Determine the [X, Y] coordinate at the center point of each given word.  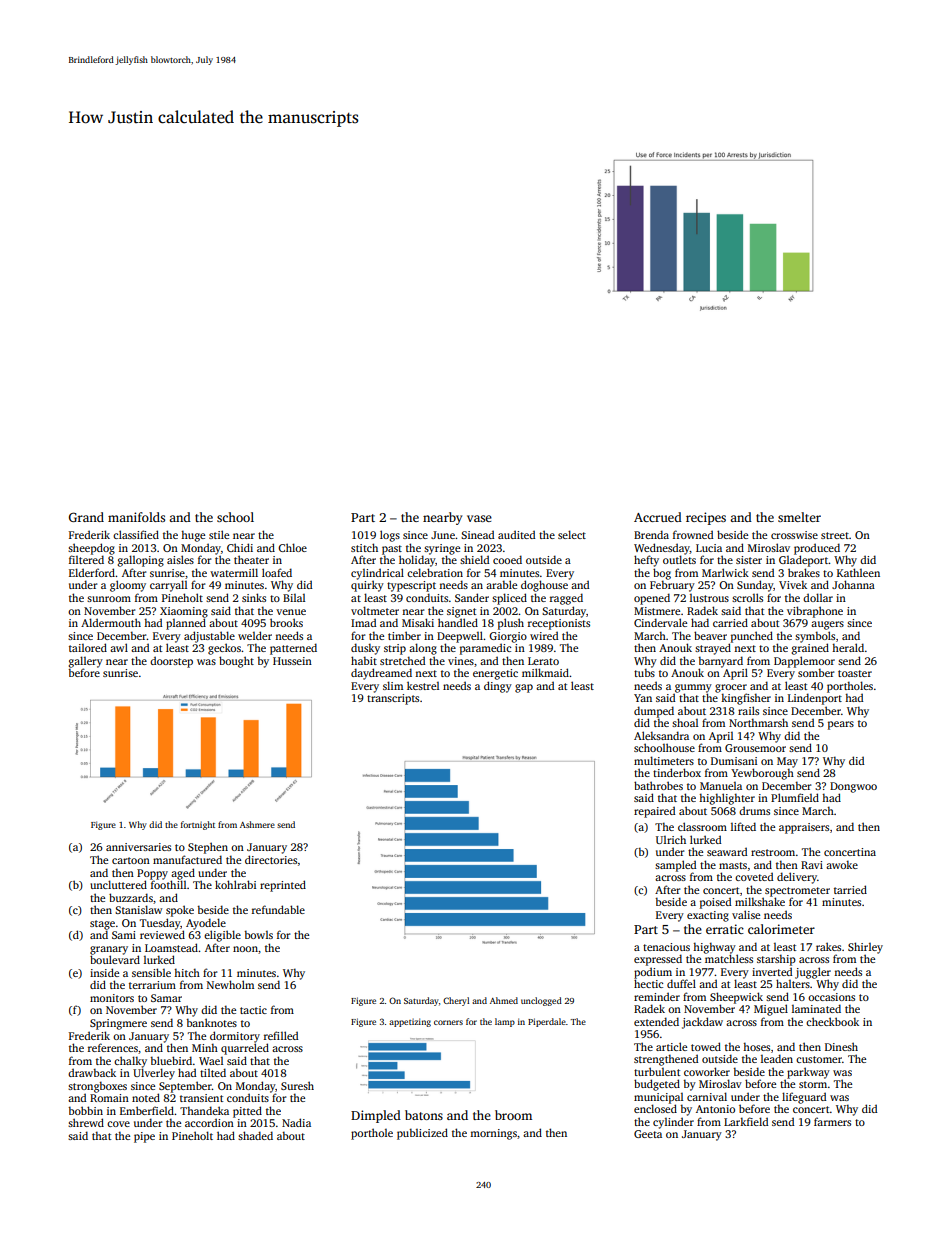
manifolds [136, 517]
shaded [255, 1135]
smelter [799, 517]
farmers [832, 1121]
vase [479, 518]
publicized [422, 1134]
